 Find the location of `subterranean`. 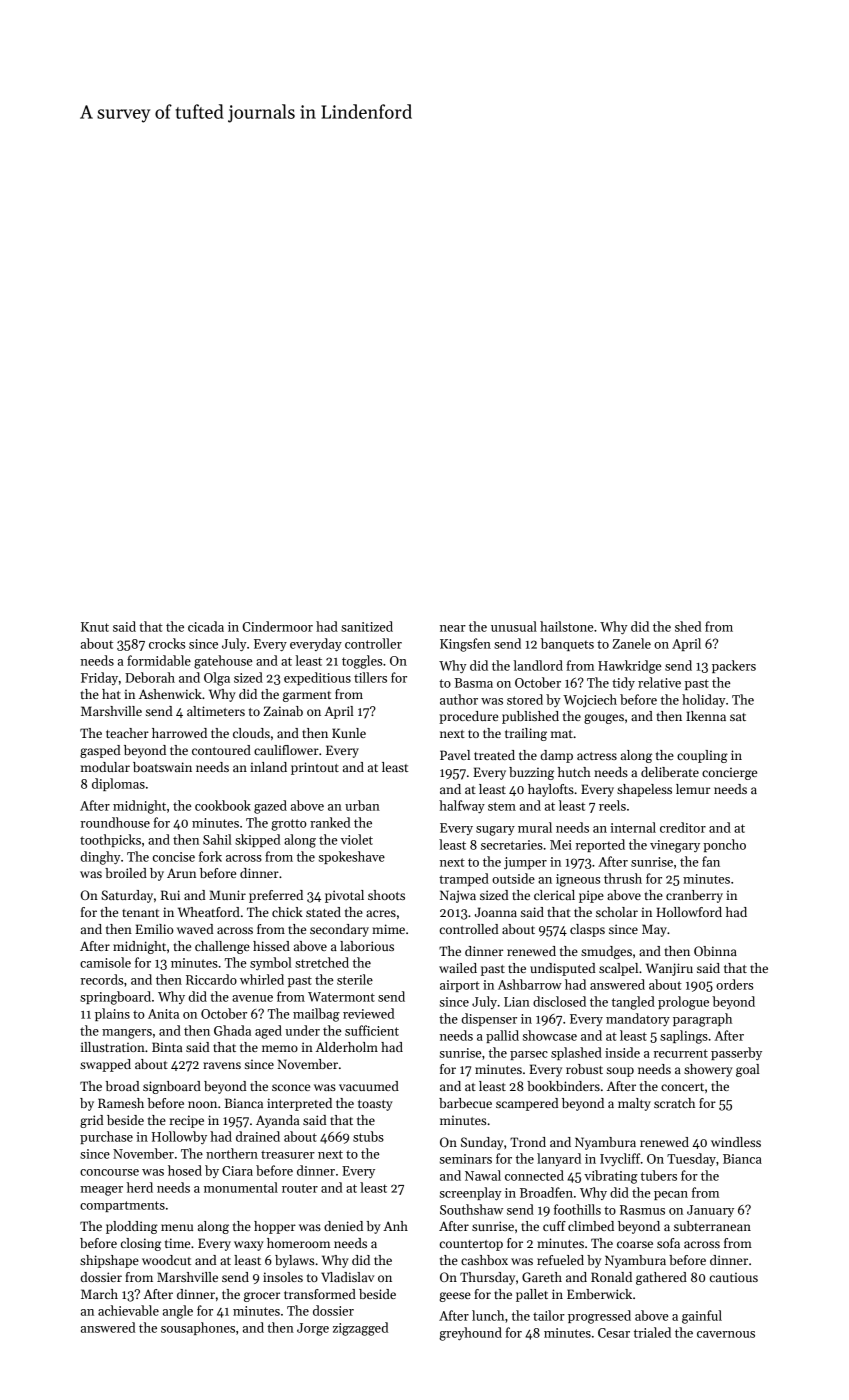

subterranean is located at coordinates (712, 1226).
